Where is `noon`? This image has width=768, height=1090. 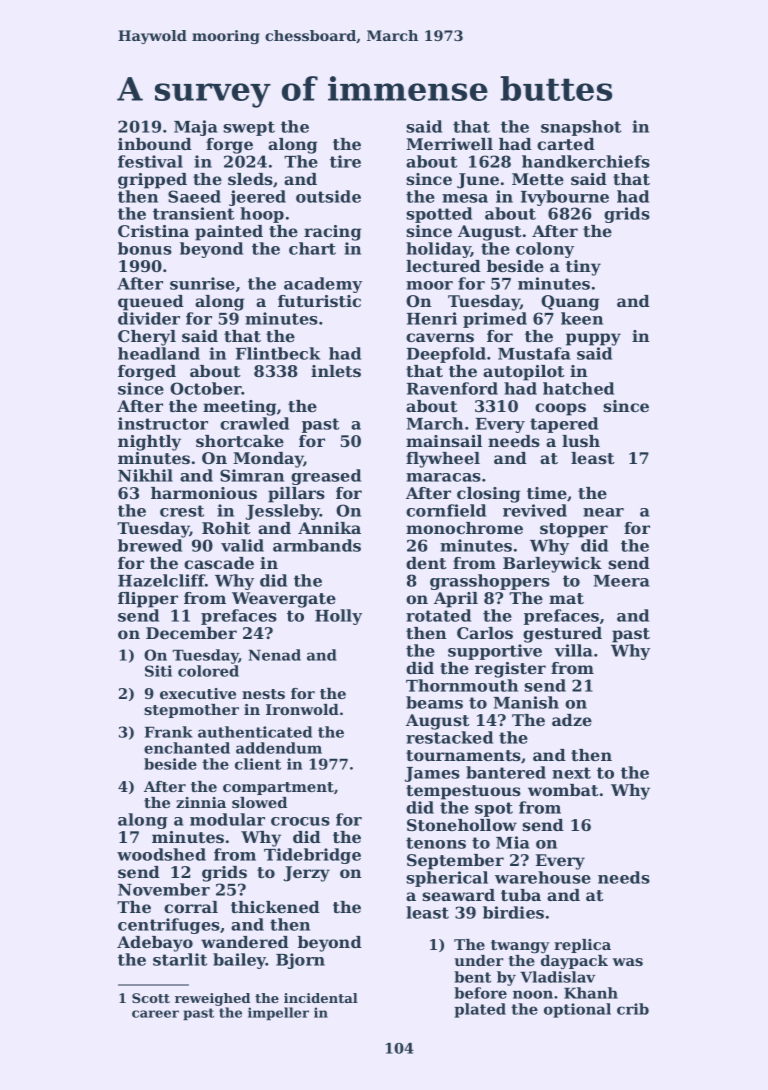 noon is located at coordinates (533, 994).
